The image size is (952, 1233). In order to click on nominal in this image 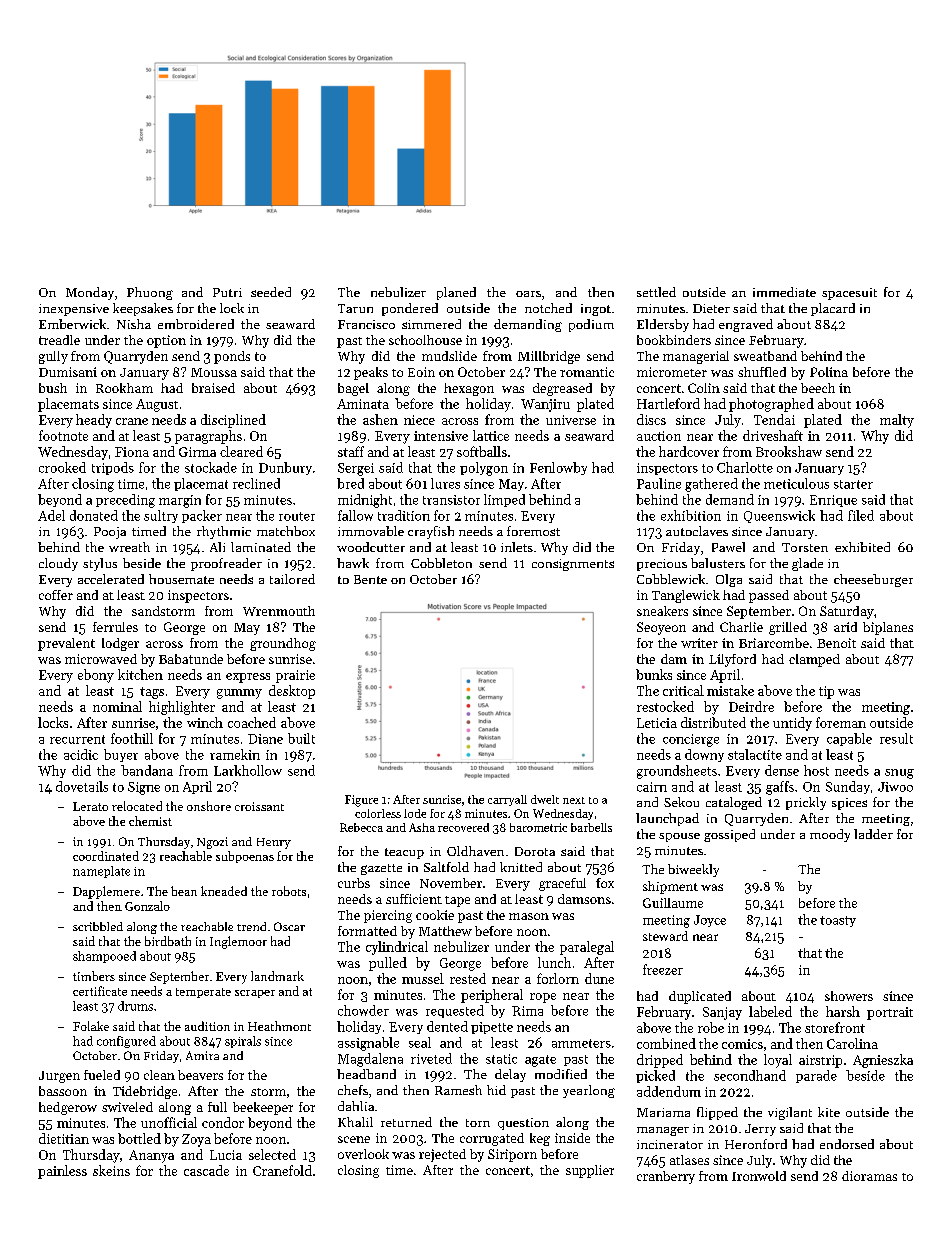, I will do `click(117, 706)`.
